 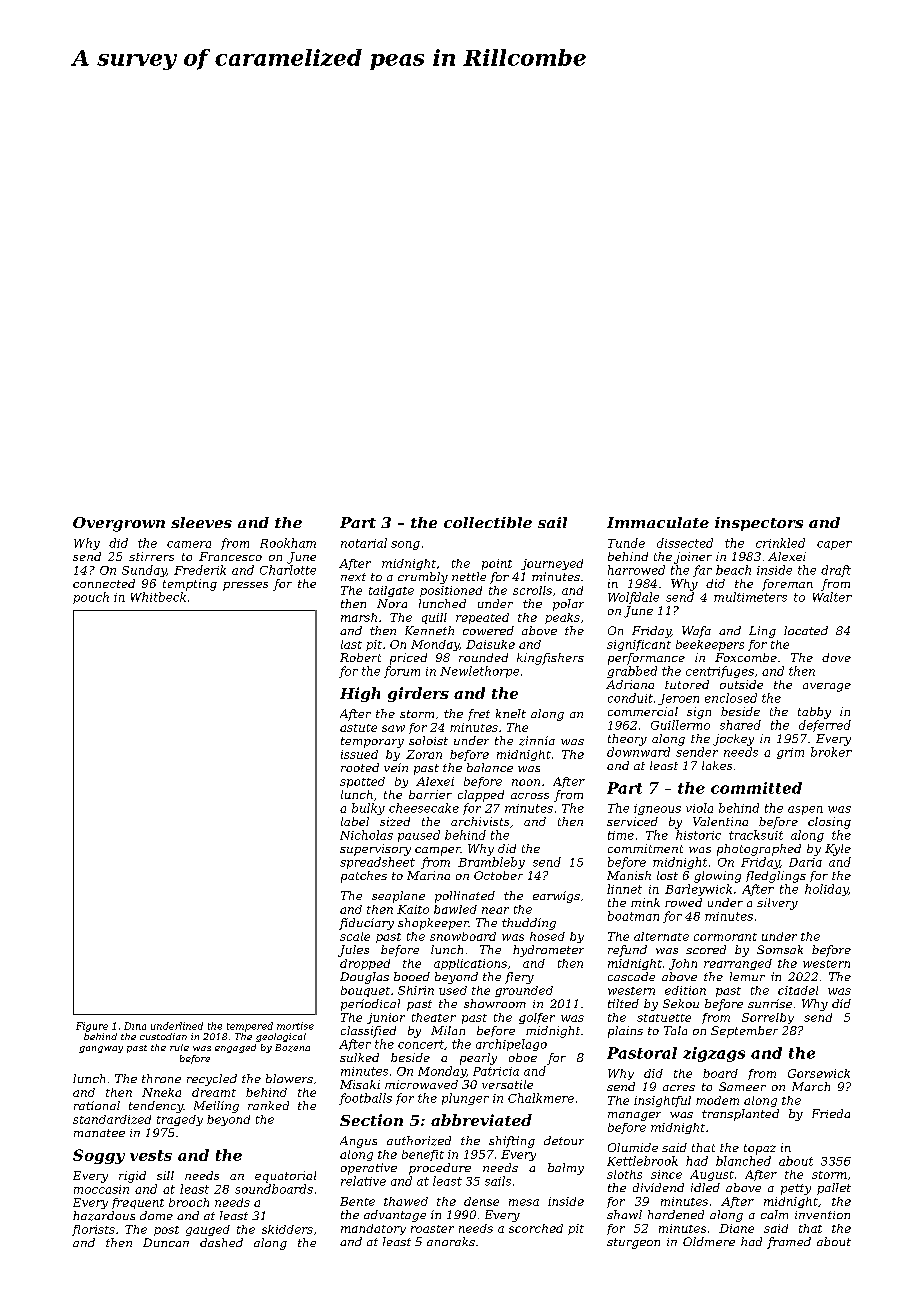 What do you see at coordinates (104, 583) in the screenshot?
I see `connected` at bounding box center [104, 583].
